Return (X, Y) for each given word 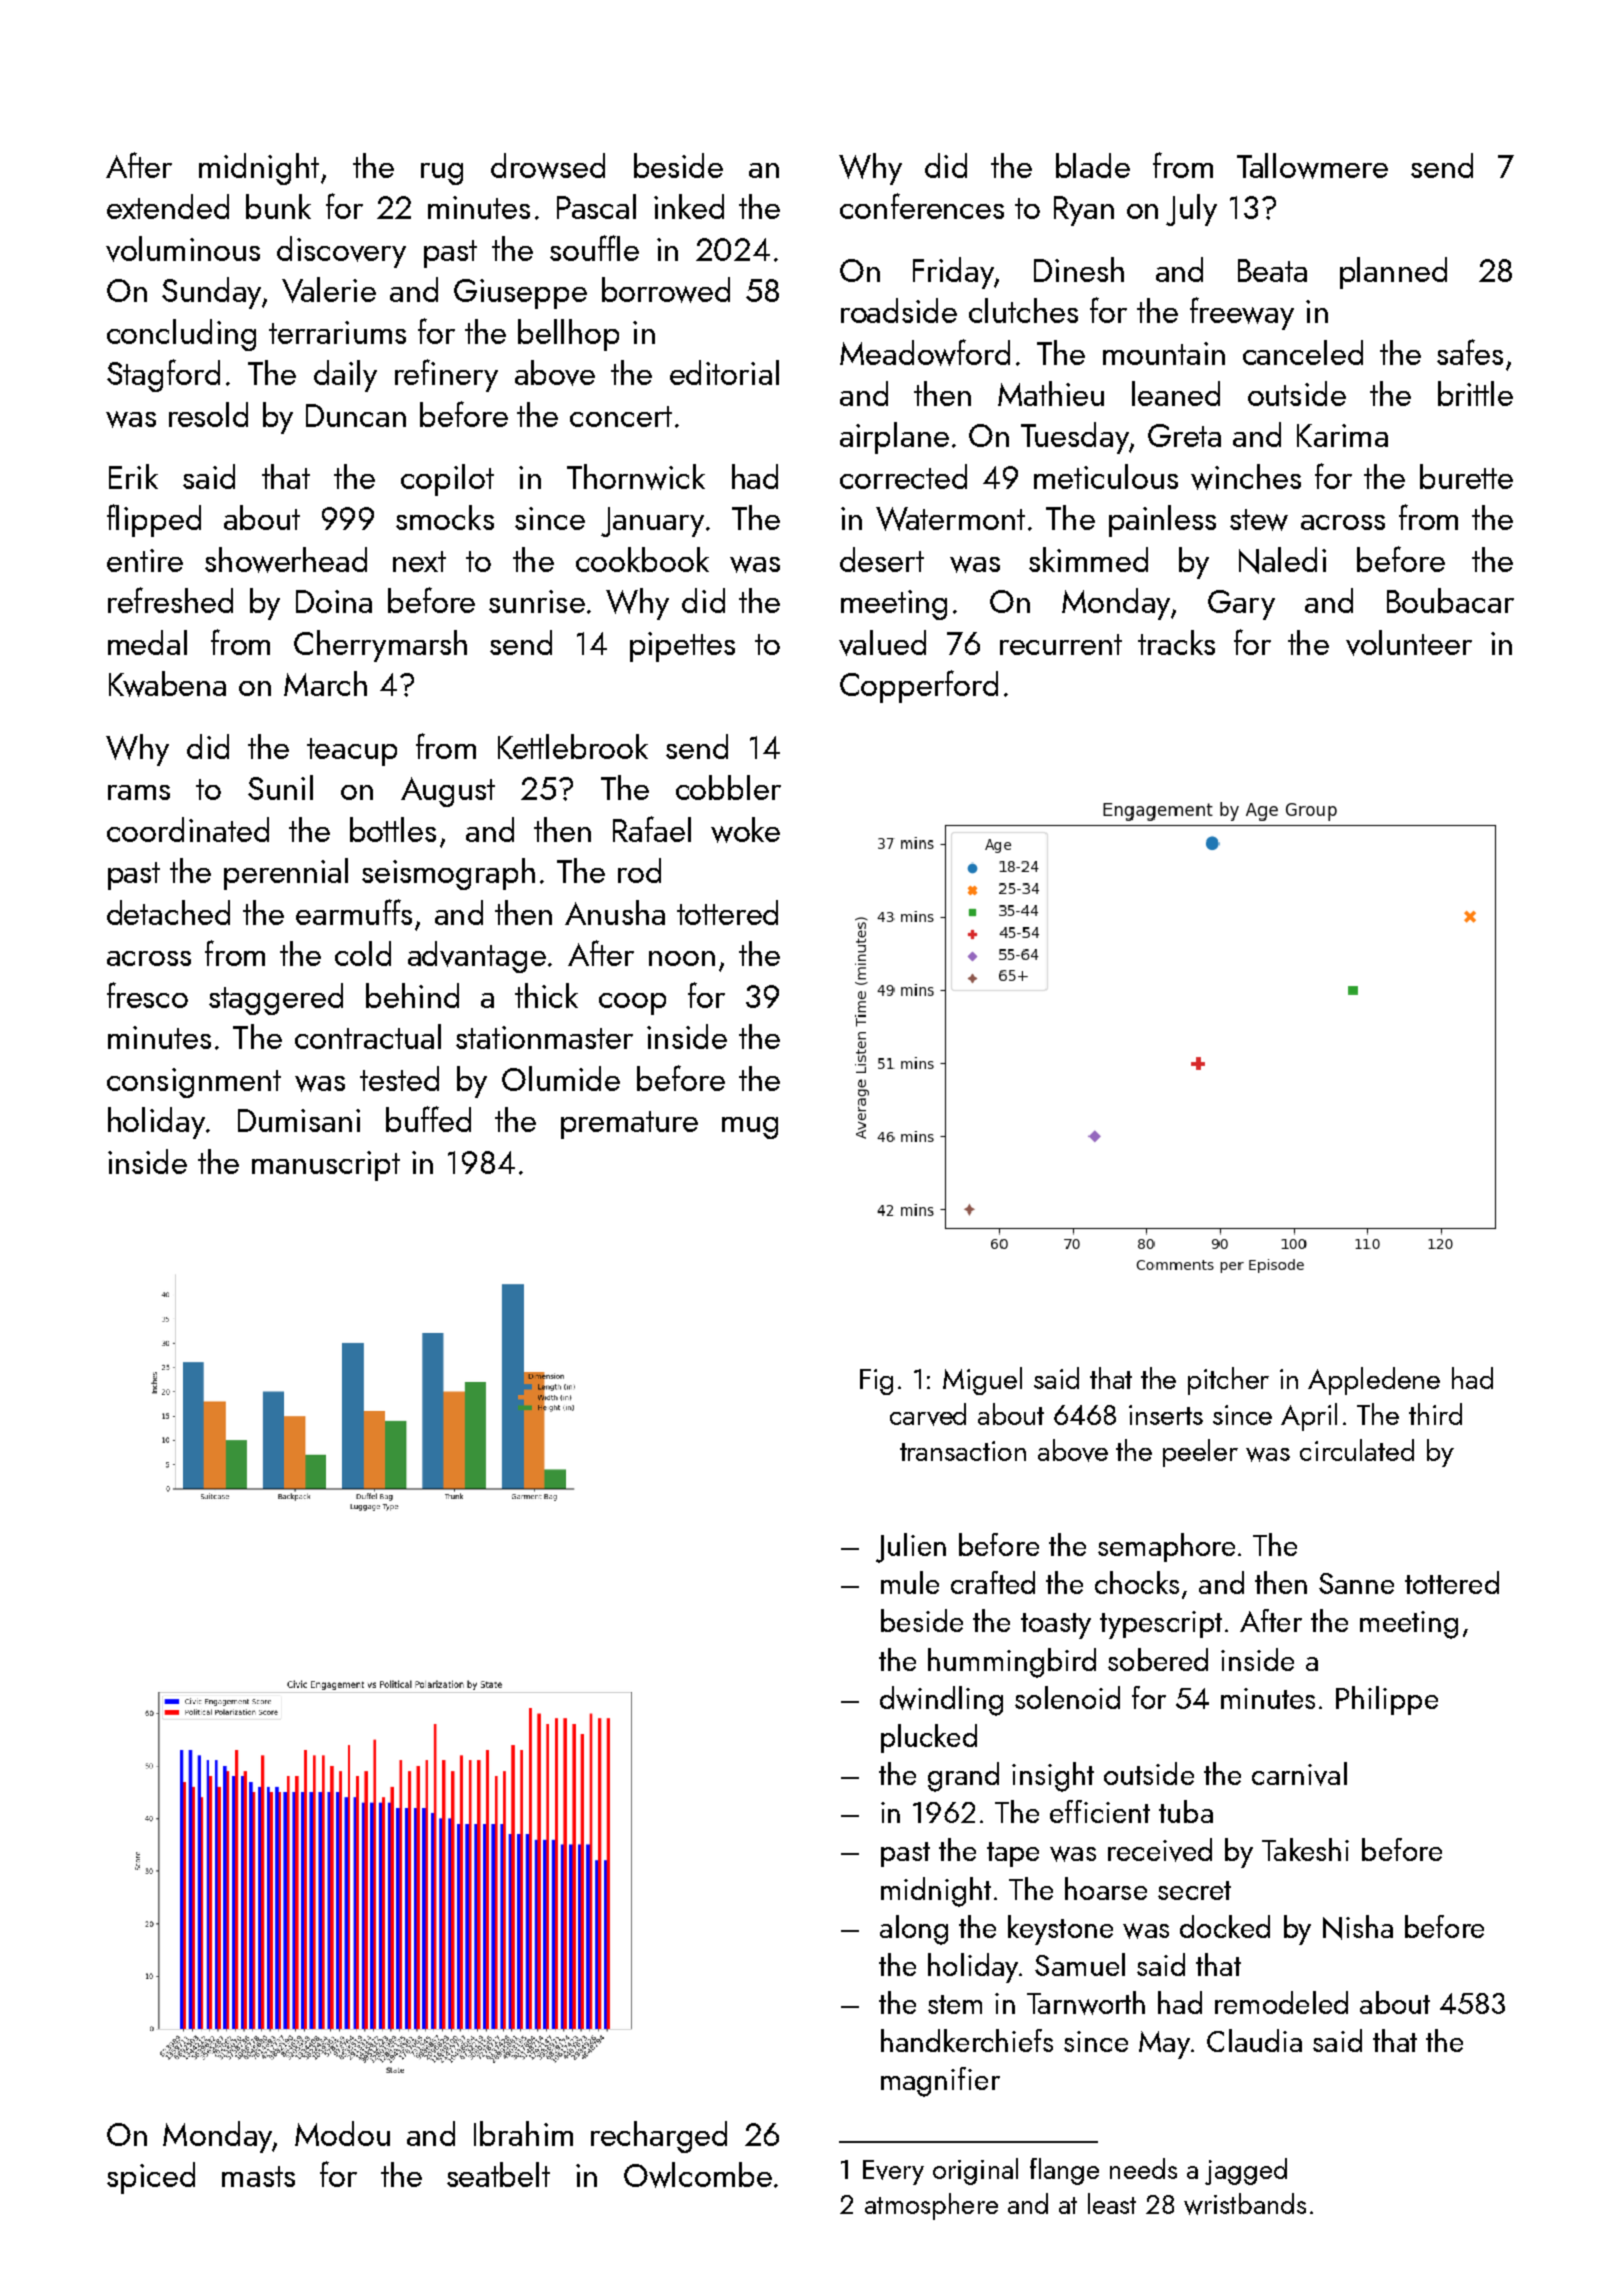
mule (910, 1582)
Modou (342, 2133)
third (1435, 1414)
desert (882, 559)
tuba (1186, 1811)
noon (682, 958)
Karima (1342, 435)
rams (139, 792)
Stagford (163, 375)
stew (1259, 520)
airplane (894, 438)
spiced (151, 2178)
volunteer (1409, 643)
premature (629, 1125)
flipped (154, 520)
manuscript (326, 1166)
